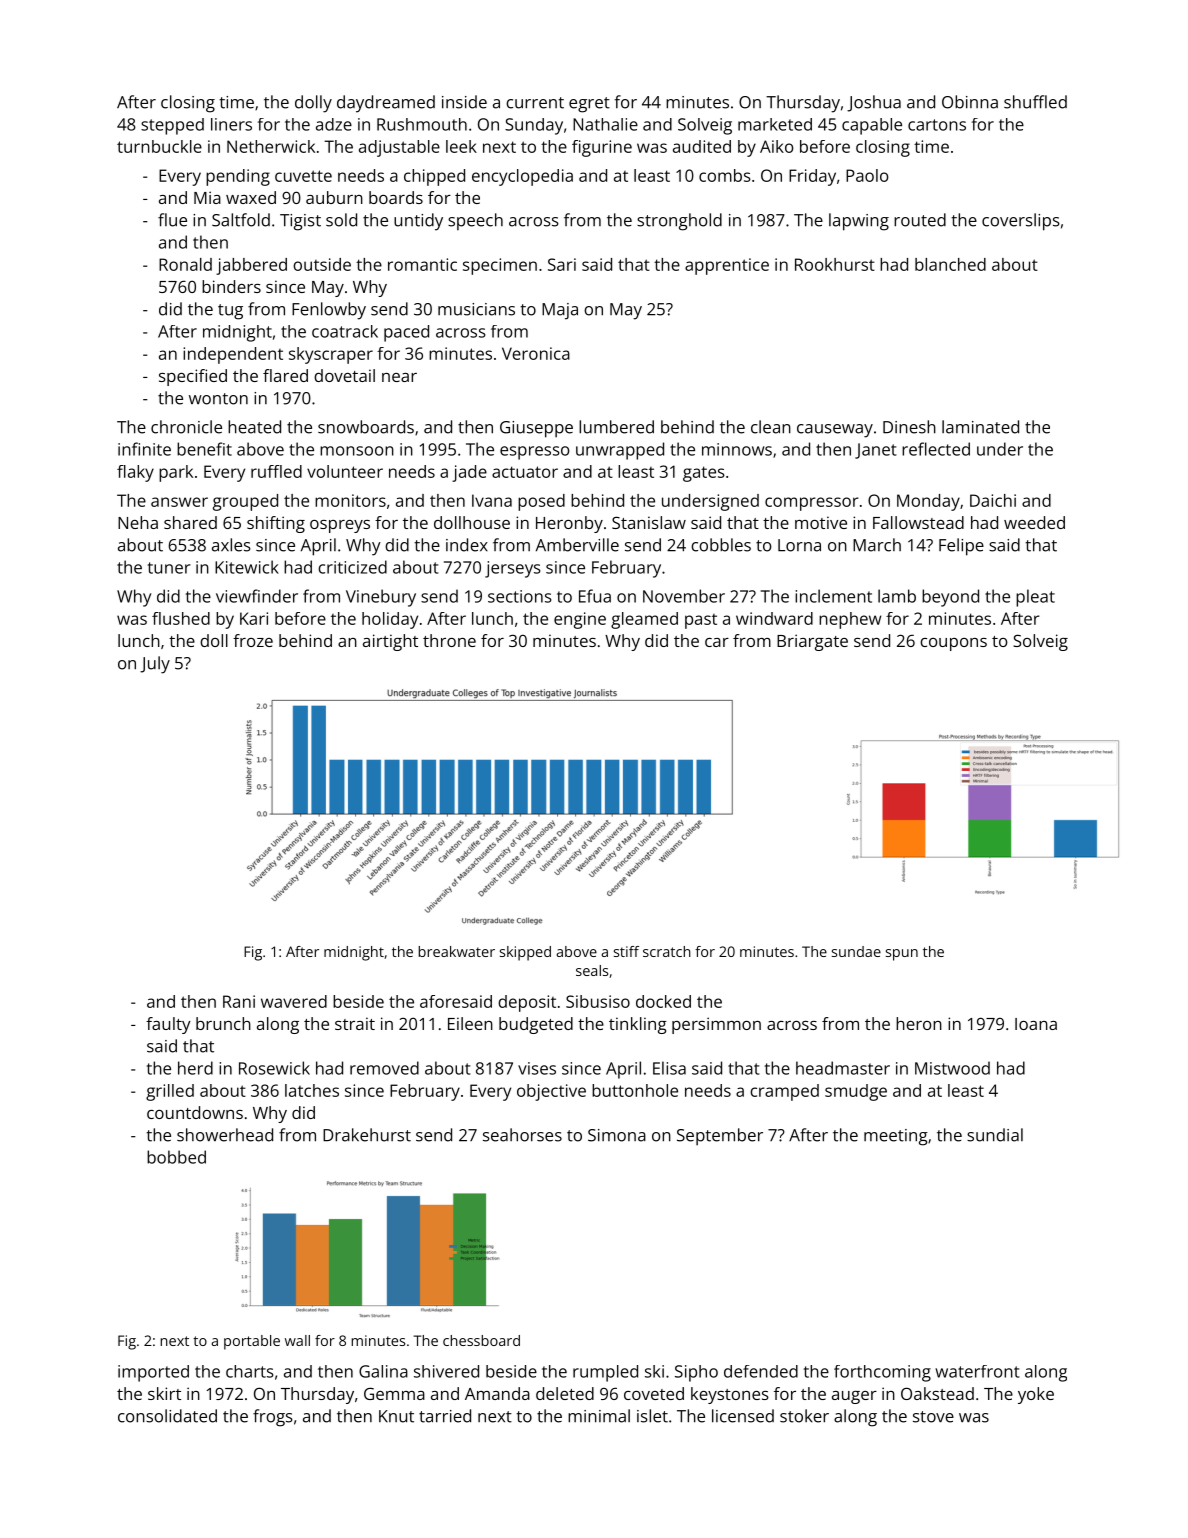 The height and width of the image is (1538, 1188). Describe the element at coordinates (902, 955) in the image. I see `spun` at that location.
